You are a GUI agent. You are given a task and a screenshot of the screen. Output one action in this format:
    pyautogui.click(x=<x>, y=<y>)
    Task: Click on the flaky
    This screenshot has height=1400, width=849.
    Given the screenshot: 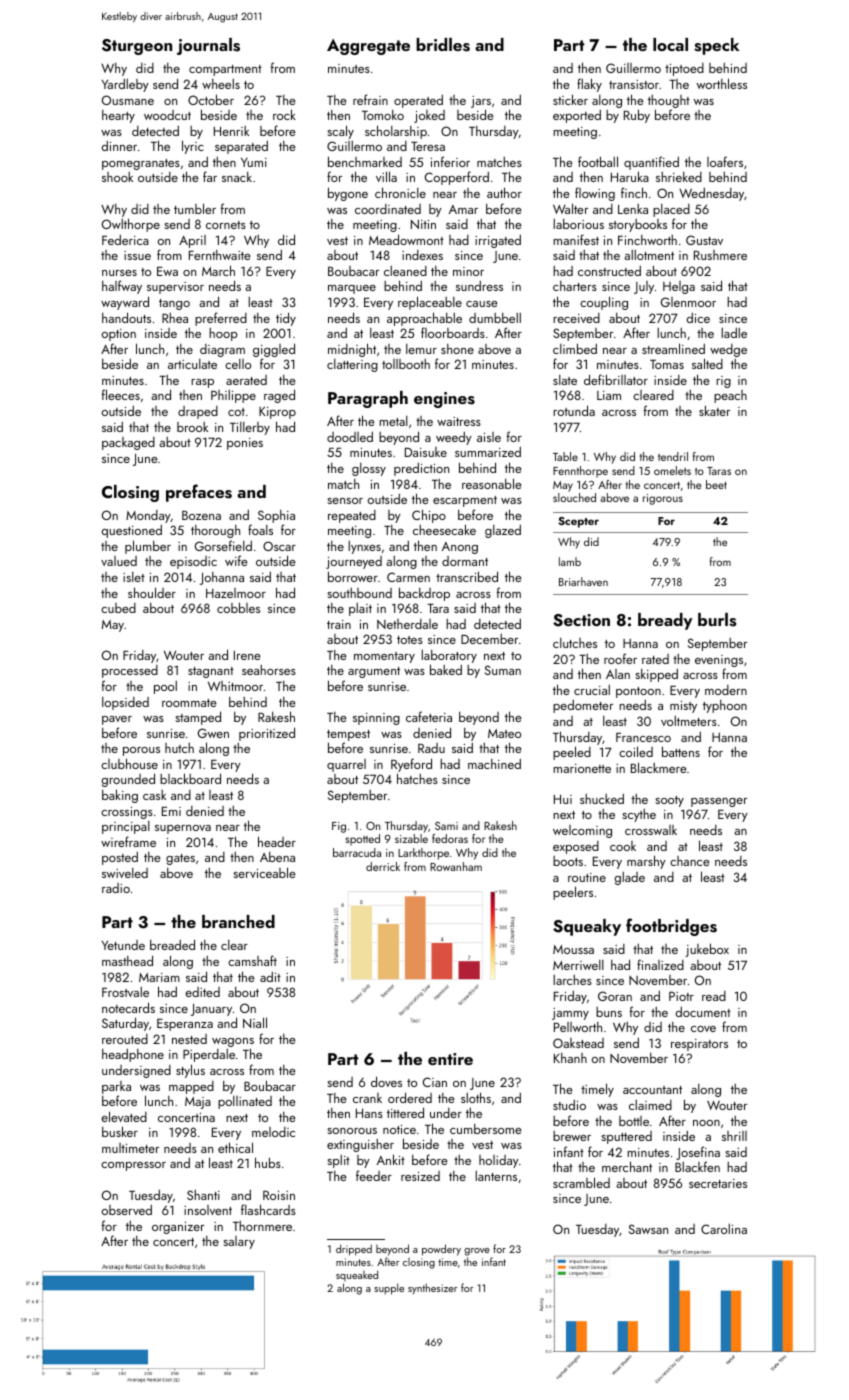 What is the action you would take?
    pyautogui.click(x=589, y=85)
